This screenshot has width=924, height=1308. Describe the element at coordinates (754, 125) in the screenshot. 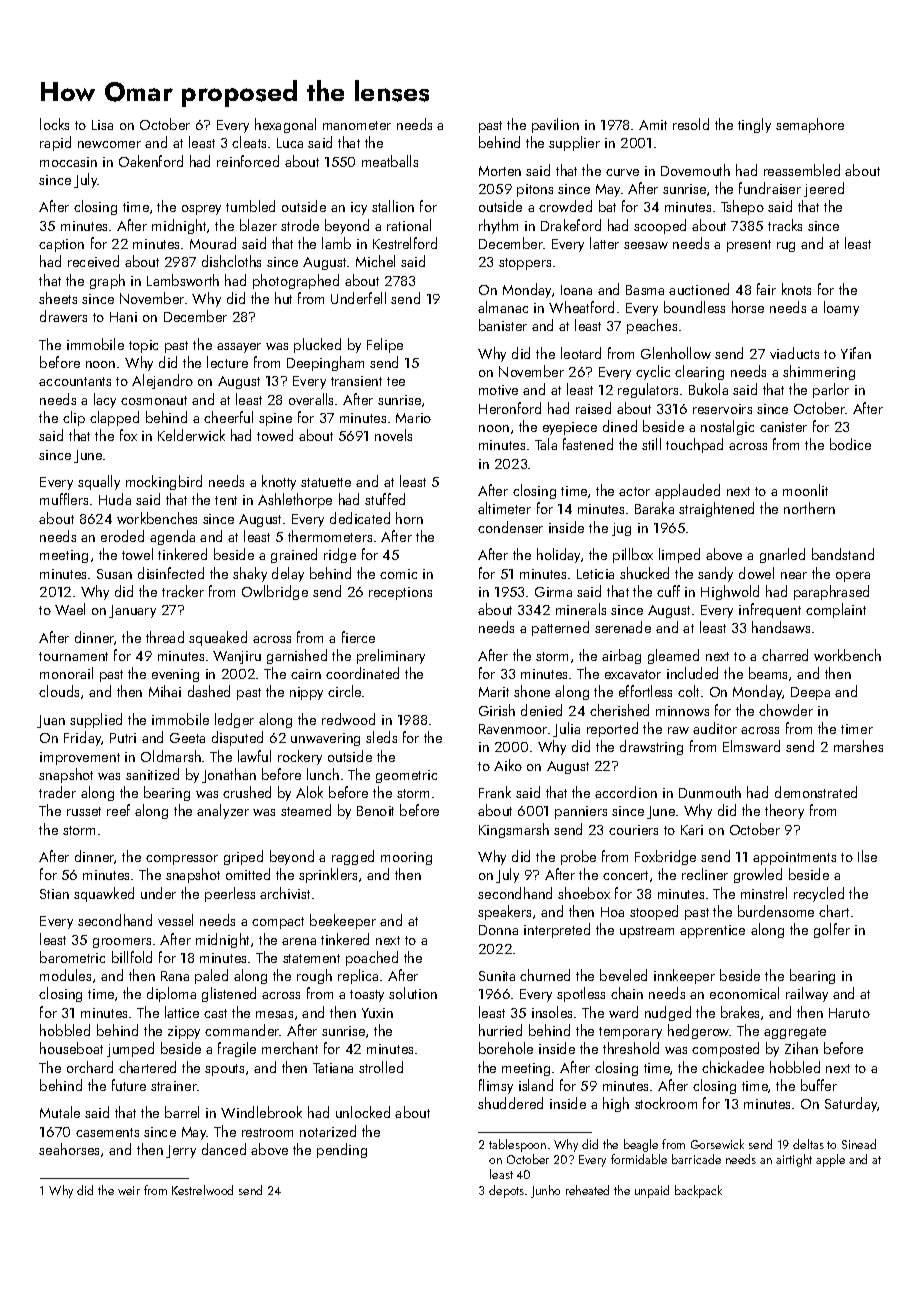

I see `tingly` at that location.
